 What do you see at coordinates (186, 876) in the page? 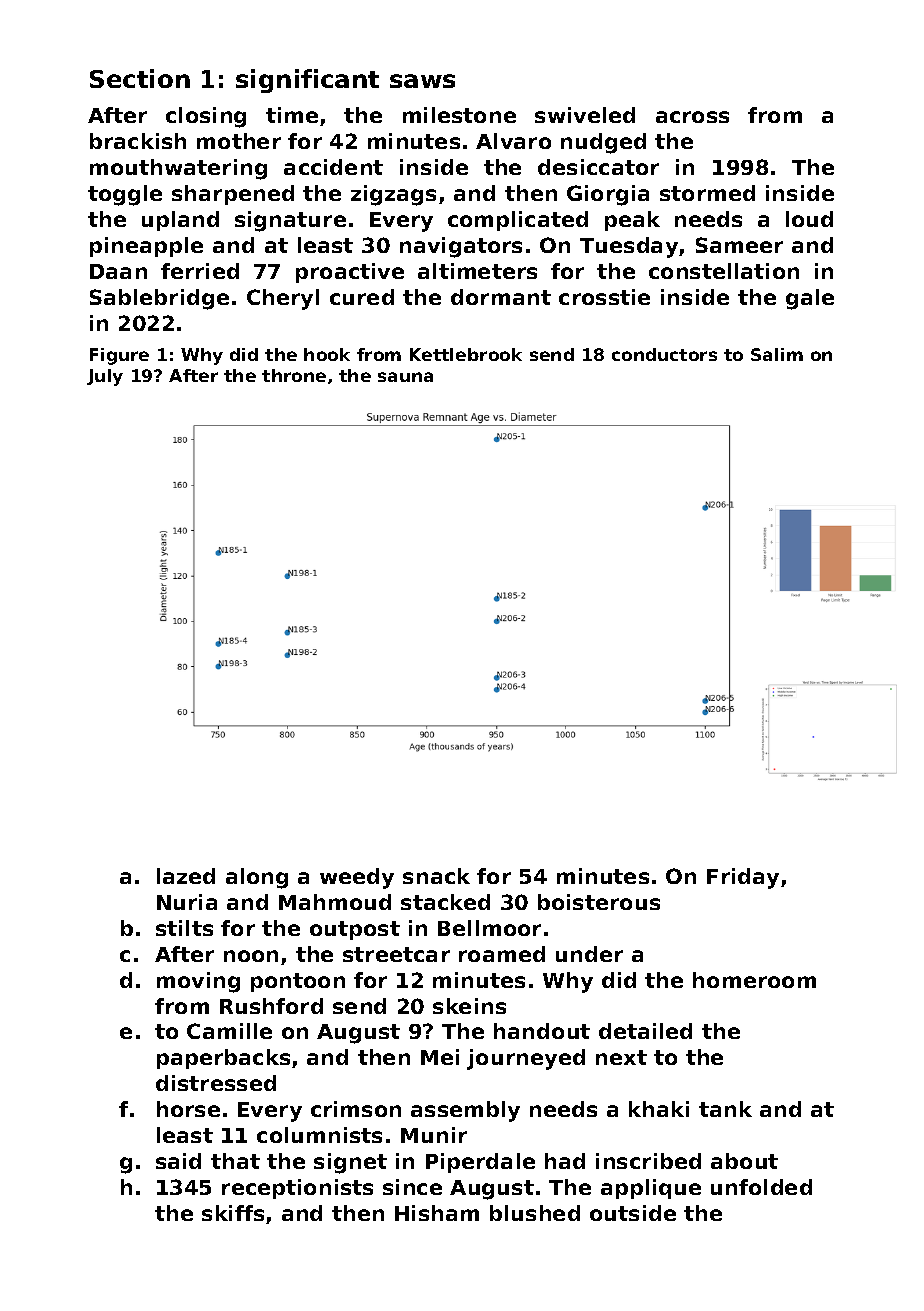
I see `lazed` at bounding box center [186, 876].
